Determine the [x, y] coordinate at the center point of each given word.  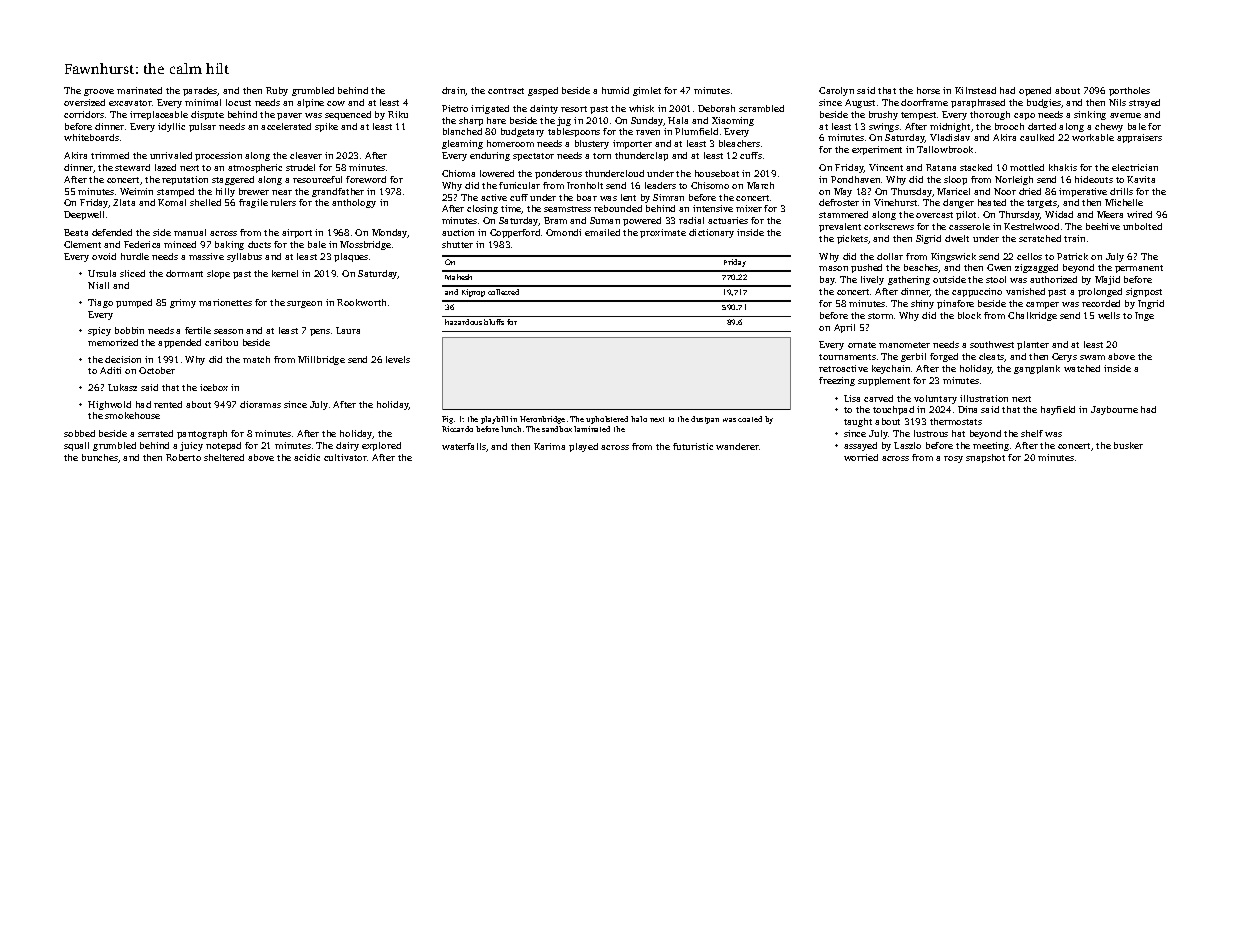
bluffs [494, 322]
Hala [678, 120]
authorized [1053, 279]
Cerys [1064, 357]
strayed [1144, 103]
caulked [1037, 137]
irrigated [490, 109]
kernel [285, 273]
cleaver [306, 155]
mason [833, 268]
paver [289, 116]
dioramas [260, 404]
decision [123, 359]
